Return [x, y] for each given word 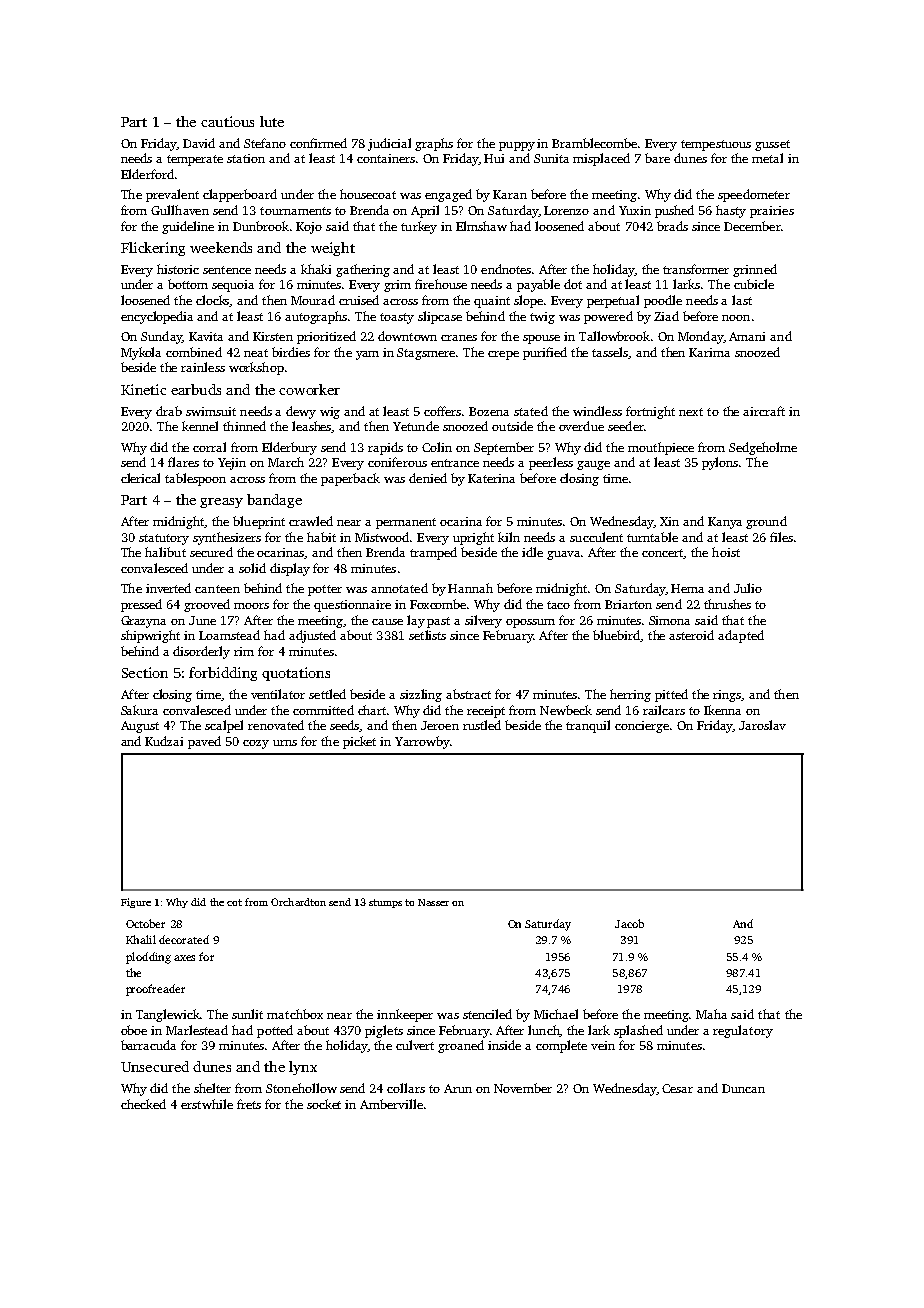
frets [249, 1104]
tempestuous [716, 145]
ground [766, 522]
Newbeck [566, 710]
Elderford [147, 174]
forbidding [223, 674]
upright [473, 538]
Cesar [677, 1088]
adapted [741, 636]
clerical [140, 478]
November [523, 1088]
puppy [517, 146]
